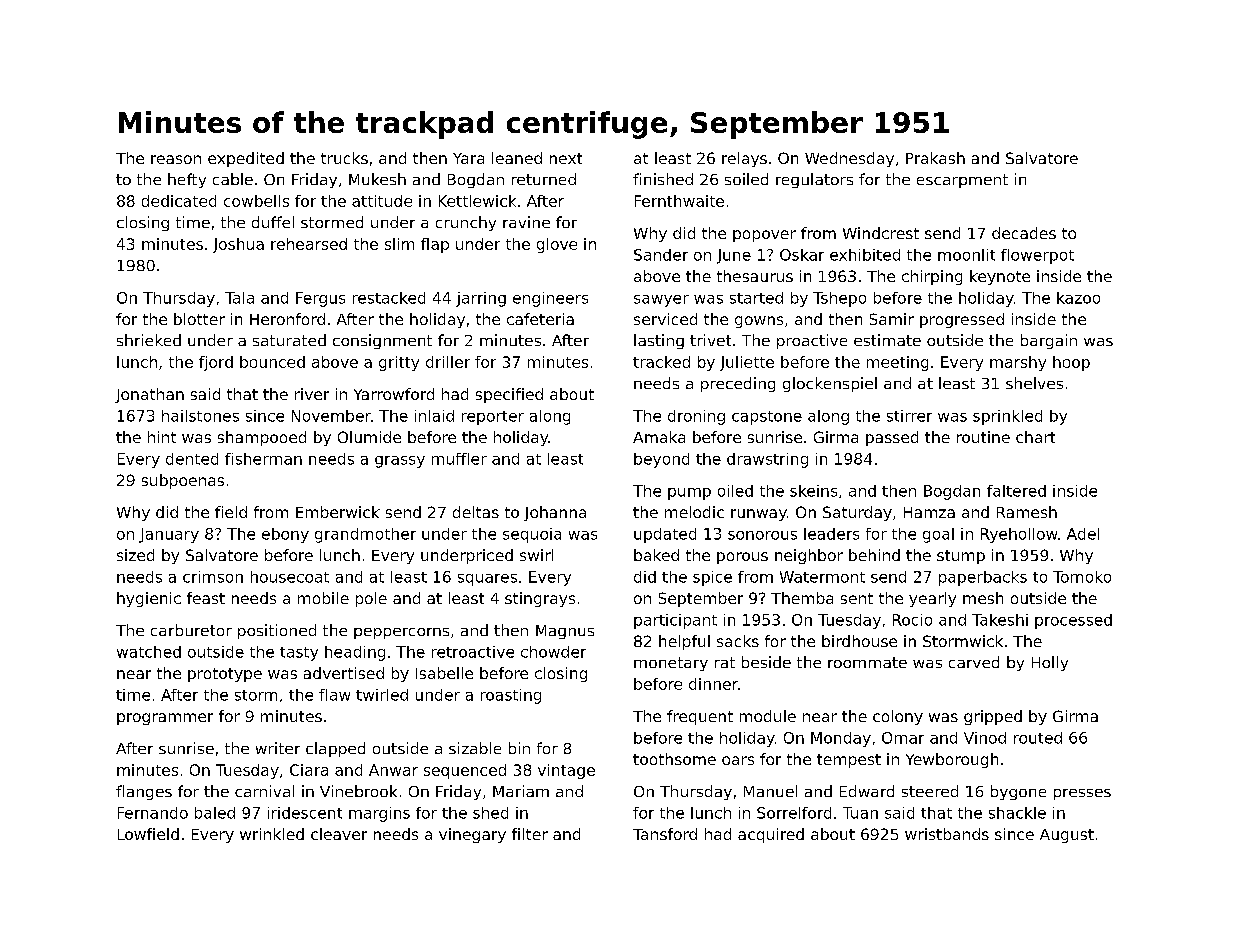 The height and width of the image is (952, 1233). What do you see at coordinates (1067, 836) in the image?
I see `August` at bounding box center [1067, 836].
